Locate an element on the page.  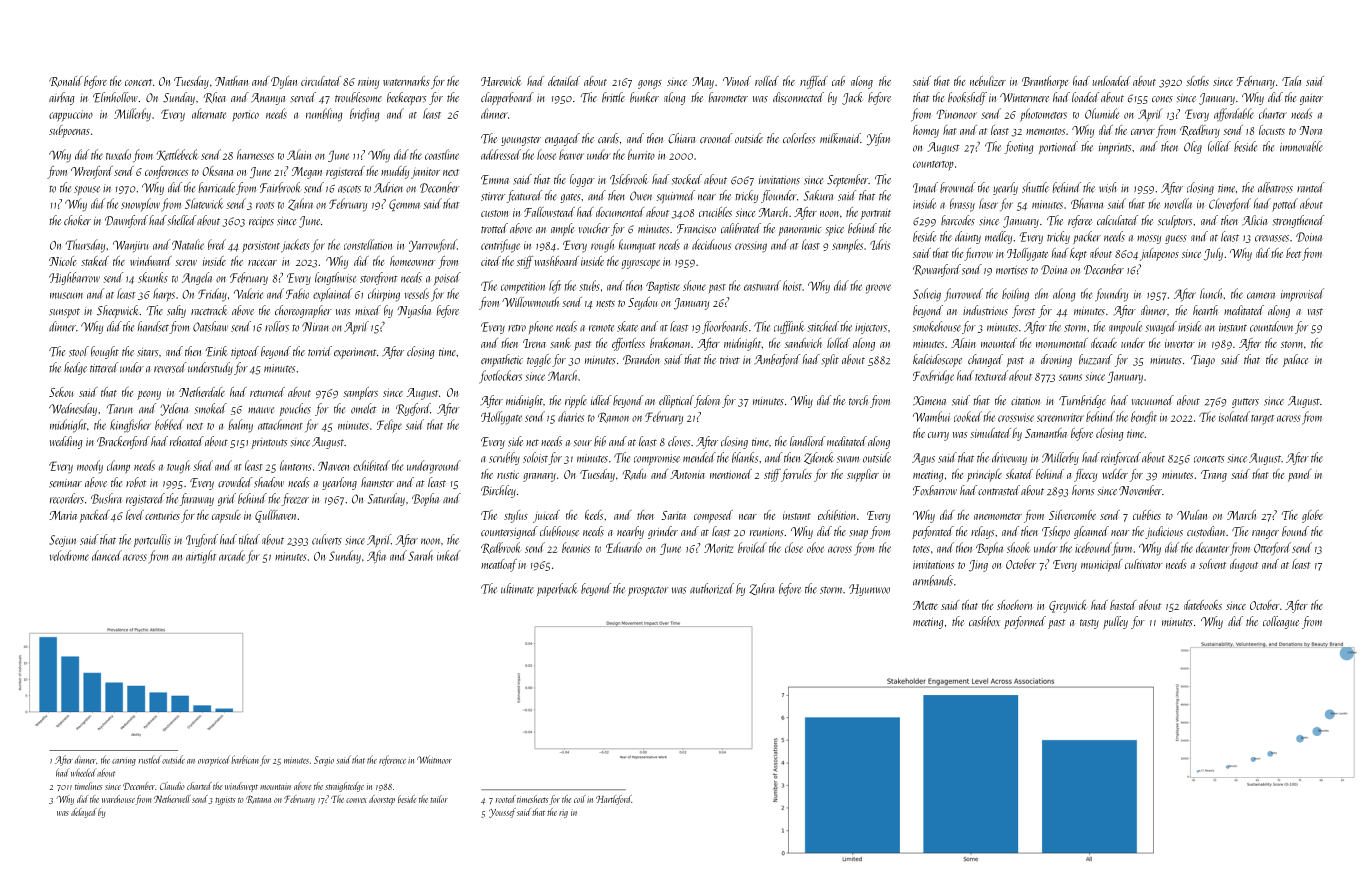
Harewick is located at coordinates (501, 81).
